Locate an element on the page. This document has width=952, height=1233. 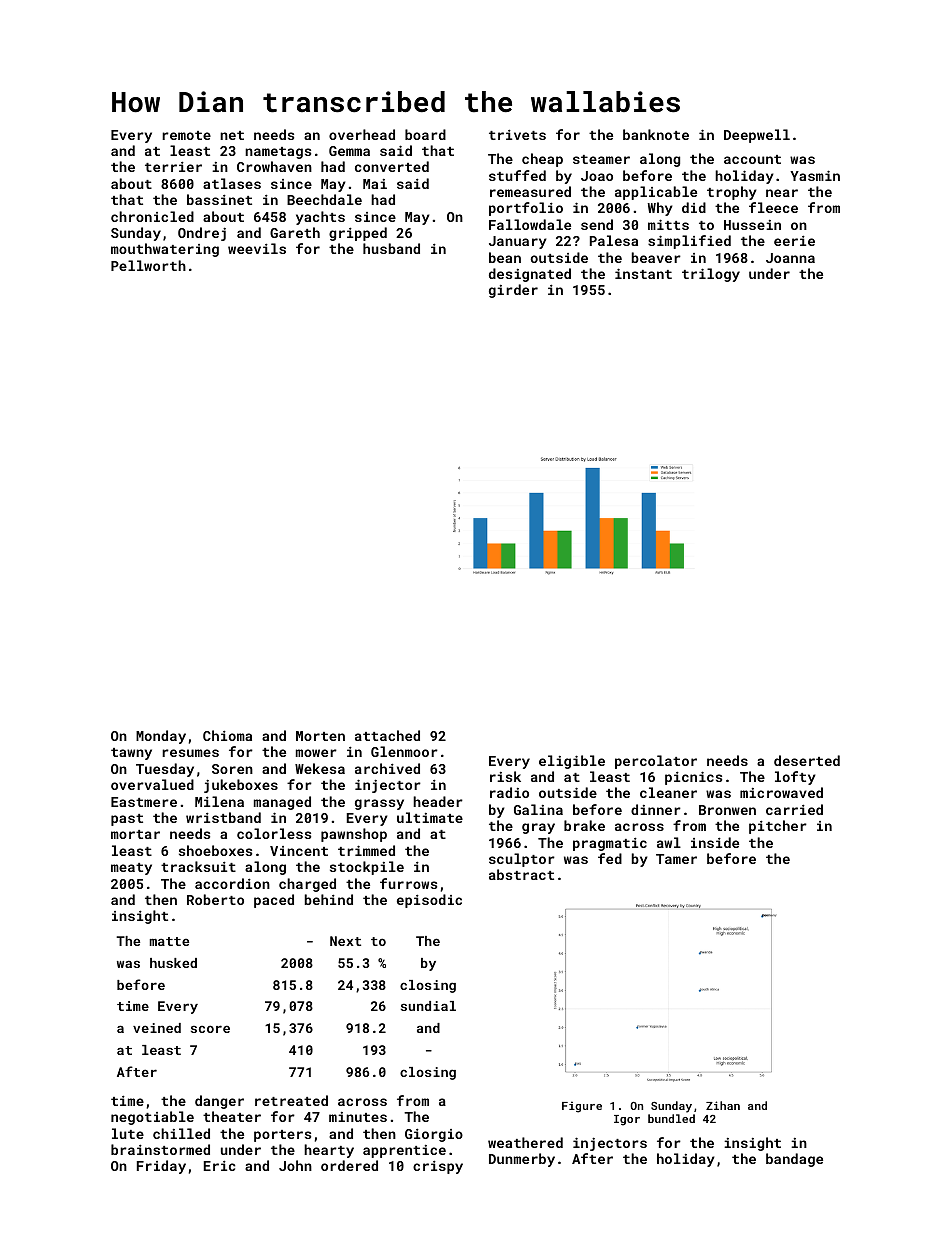
radio is located at coordinates (509, 792).
